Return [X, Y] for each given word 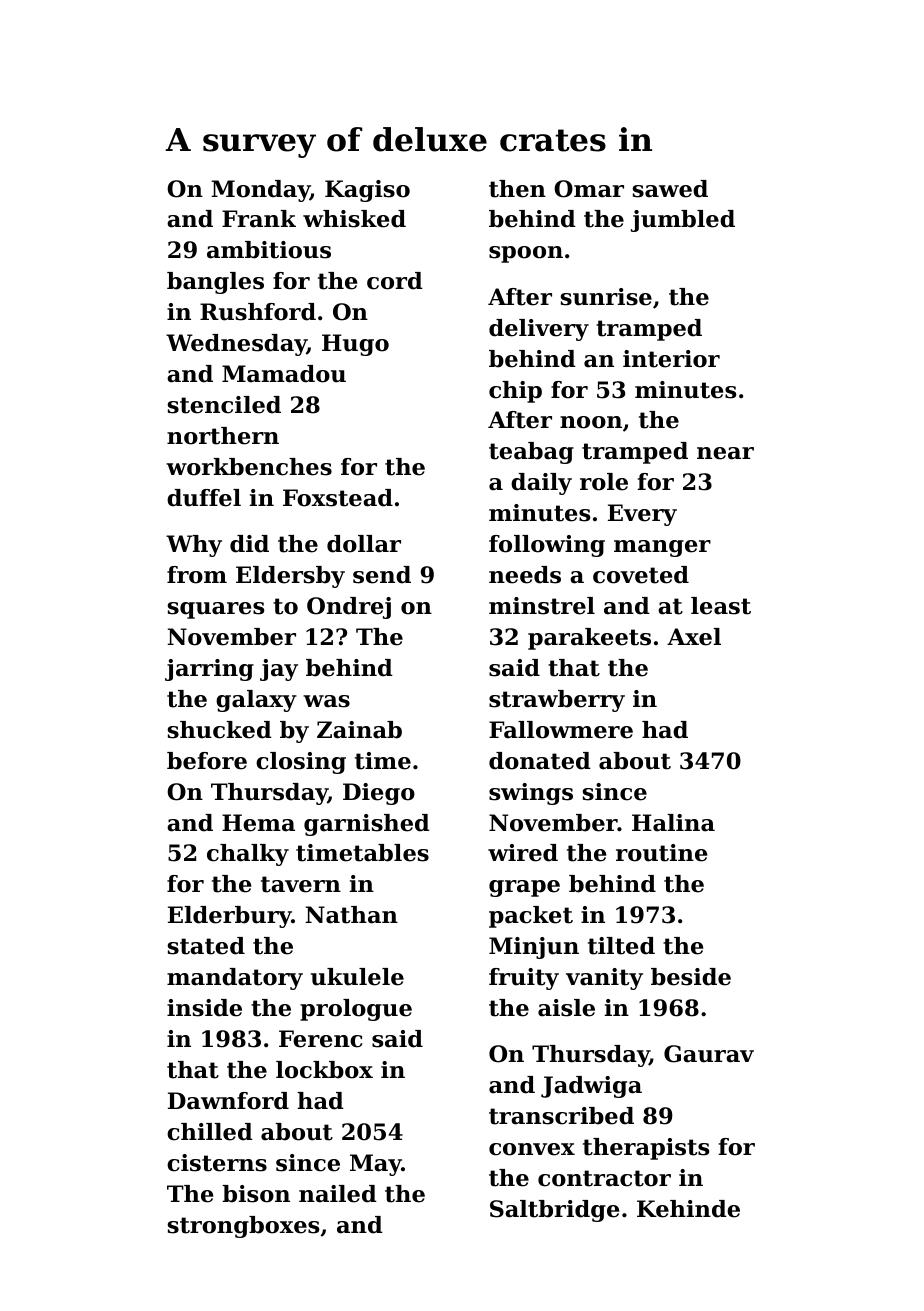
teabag [531, 453]
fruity [524, 979]
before [207, 761]
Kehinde [688, 1209]
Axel [694, 637]
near [725, 453]
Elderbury [230, 917]
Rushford [258, 312]
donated [540, 761]
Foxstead [338, 498]
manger [662, 548]
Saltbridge [554, 1211]
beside [691, 977]
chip [515, 392]
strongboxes [243, 1227]
